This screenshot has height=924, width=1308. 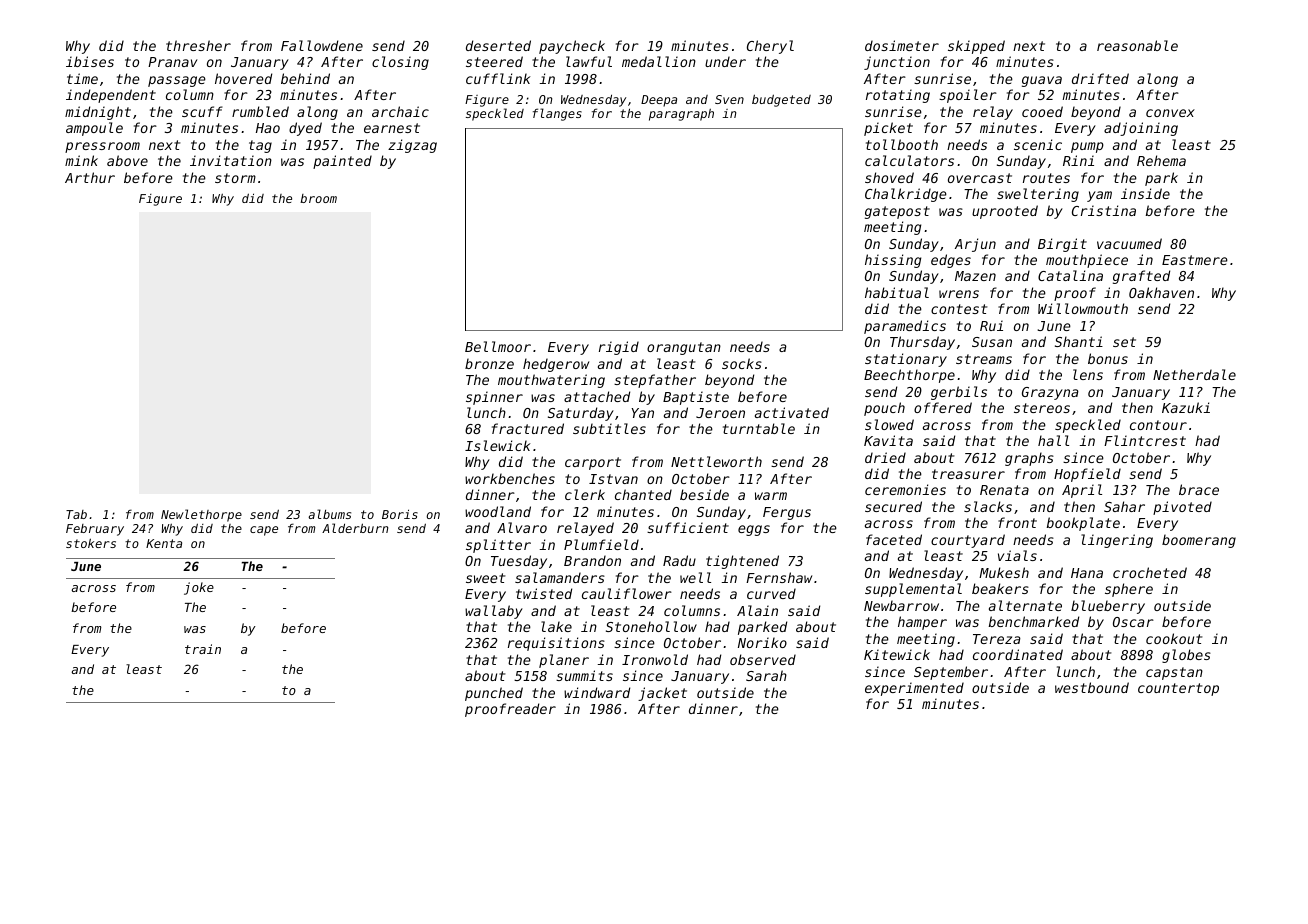 What do you see at coordinates (659, 61) in the screenshot?
I see `medallion` at bounding box center [659, 61].
